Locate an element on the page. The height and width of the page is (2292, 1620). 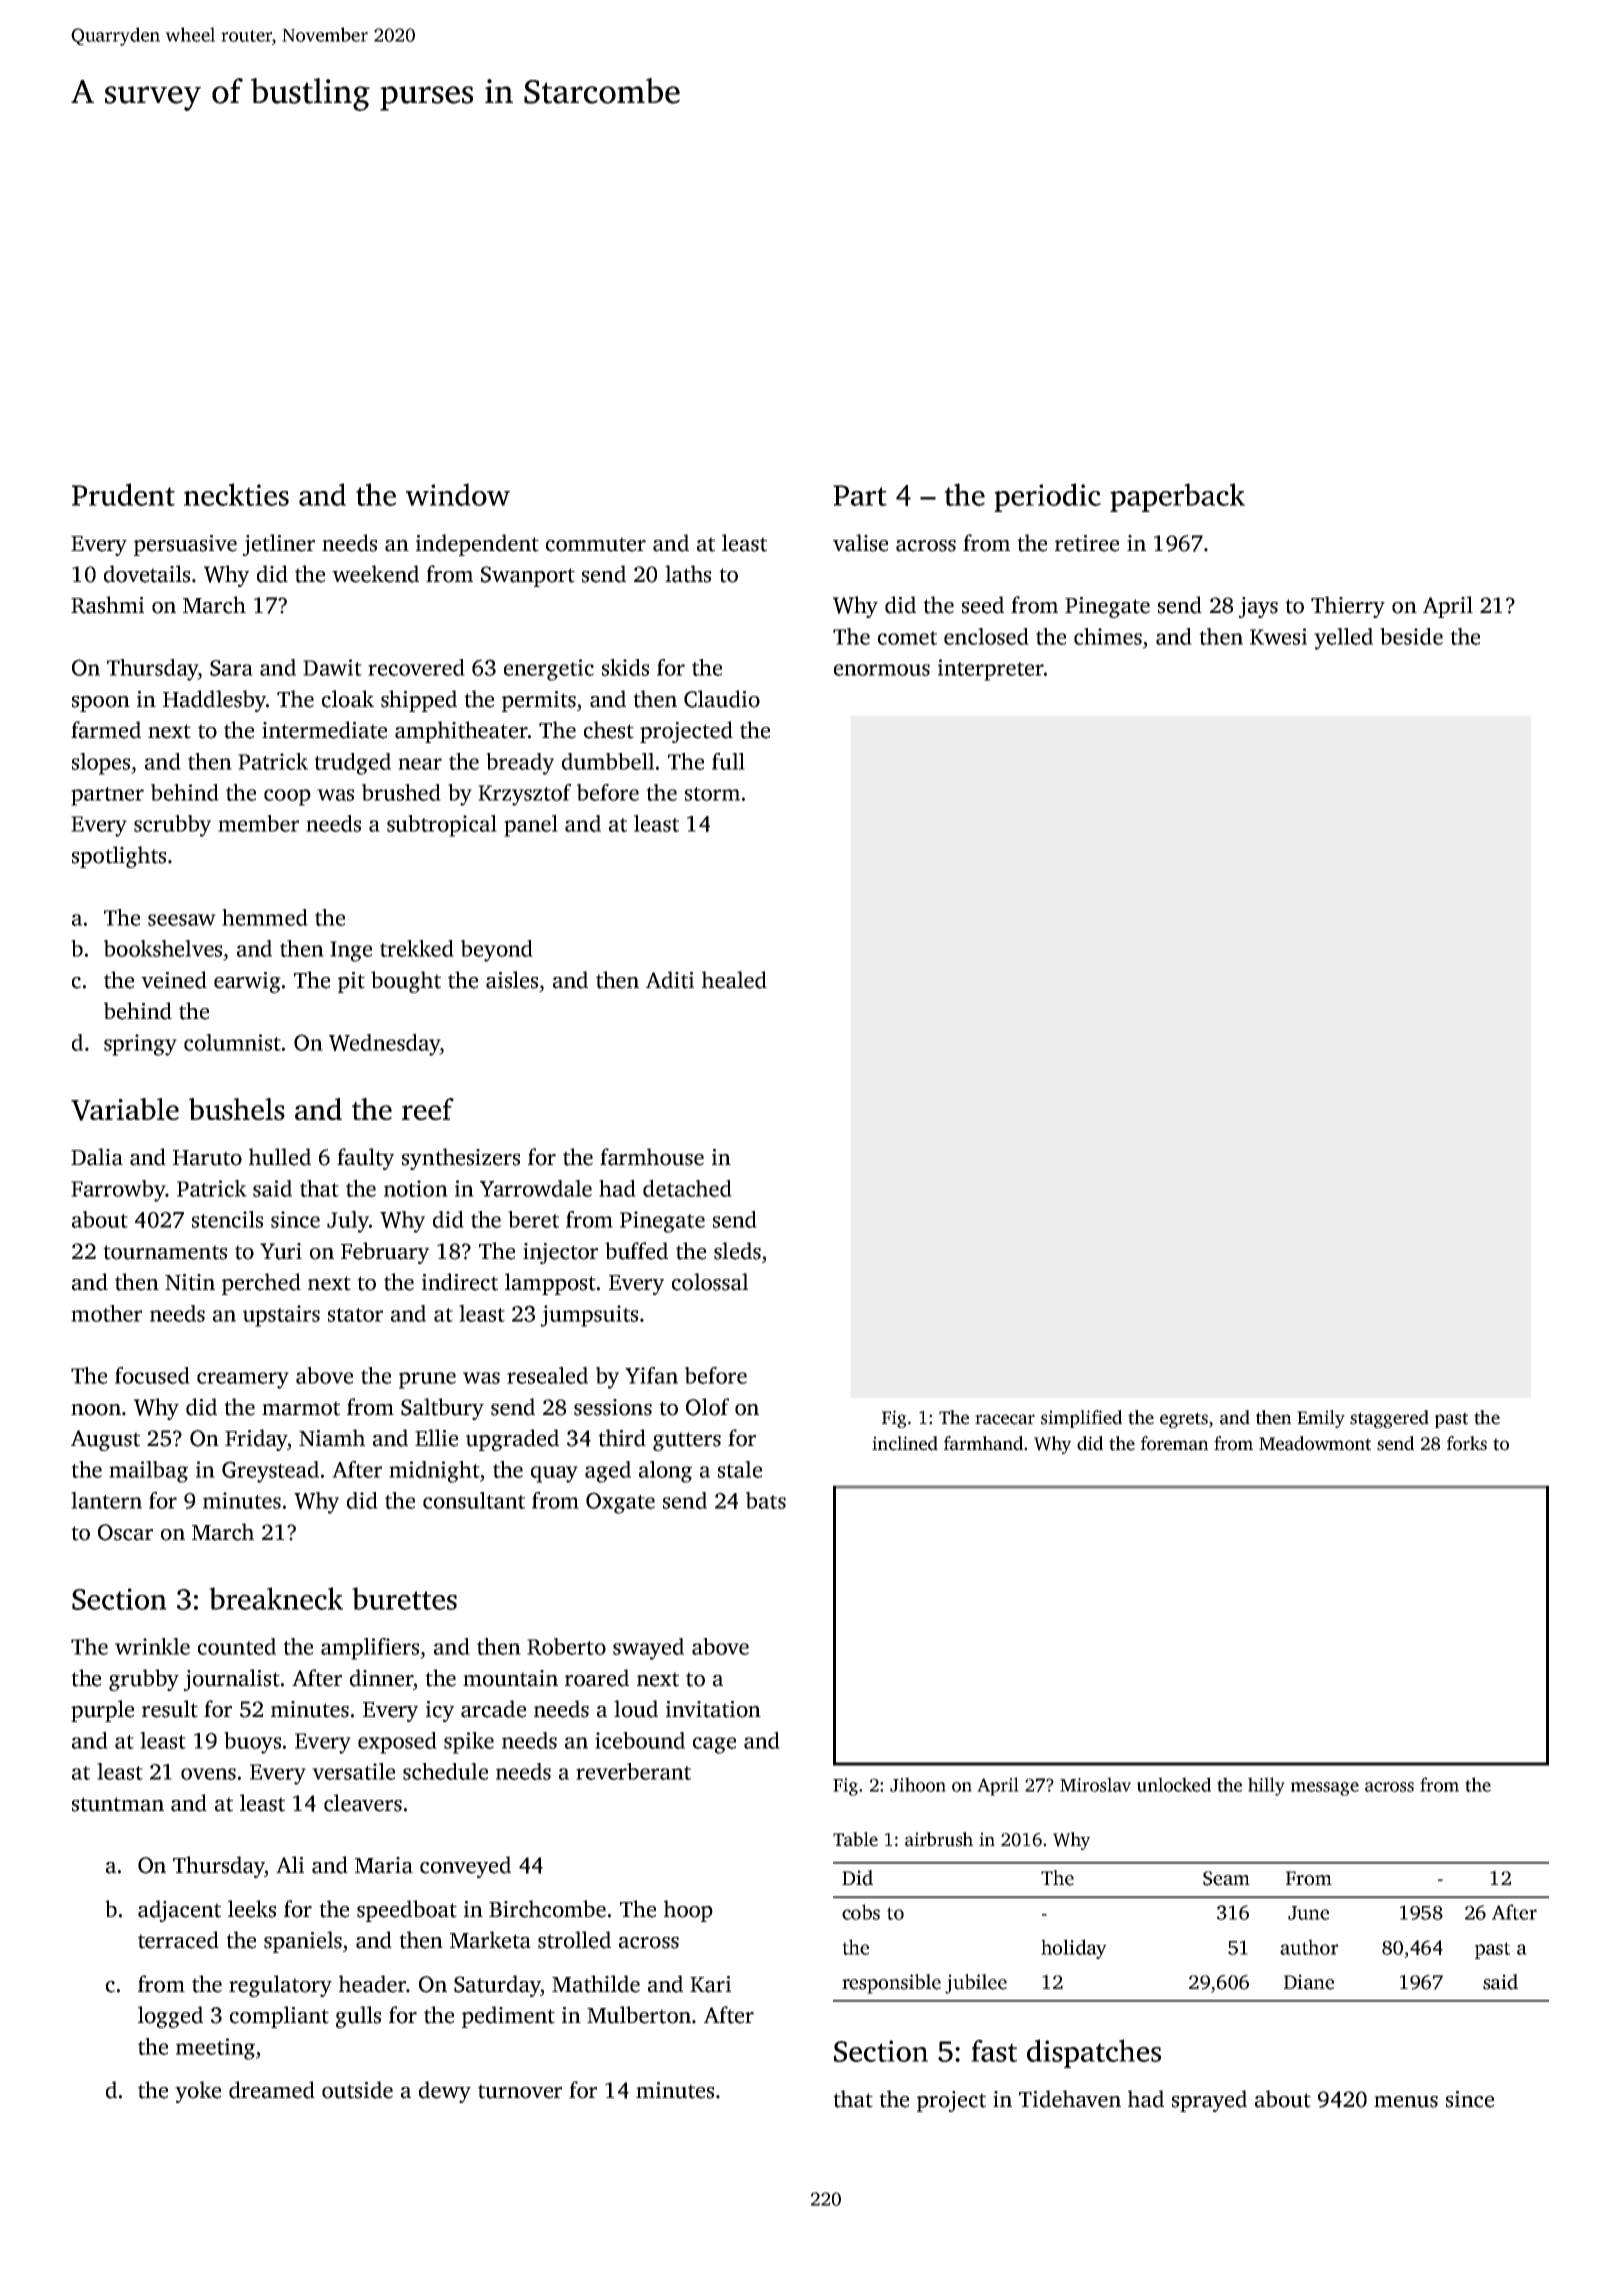
staggered is located at coordinates (1389, 1419).
